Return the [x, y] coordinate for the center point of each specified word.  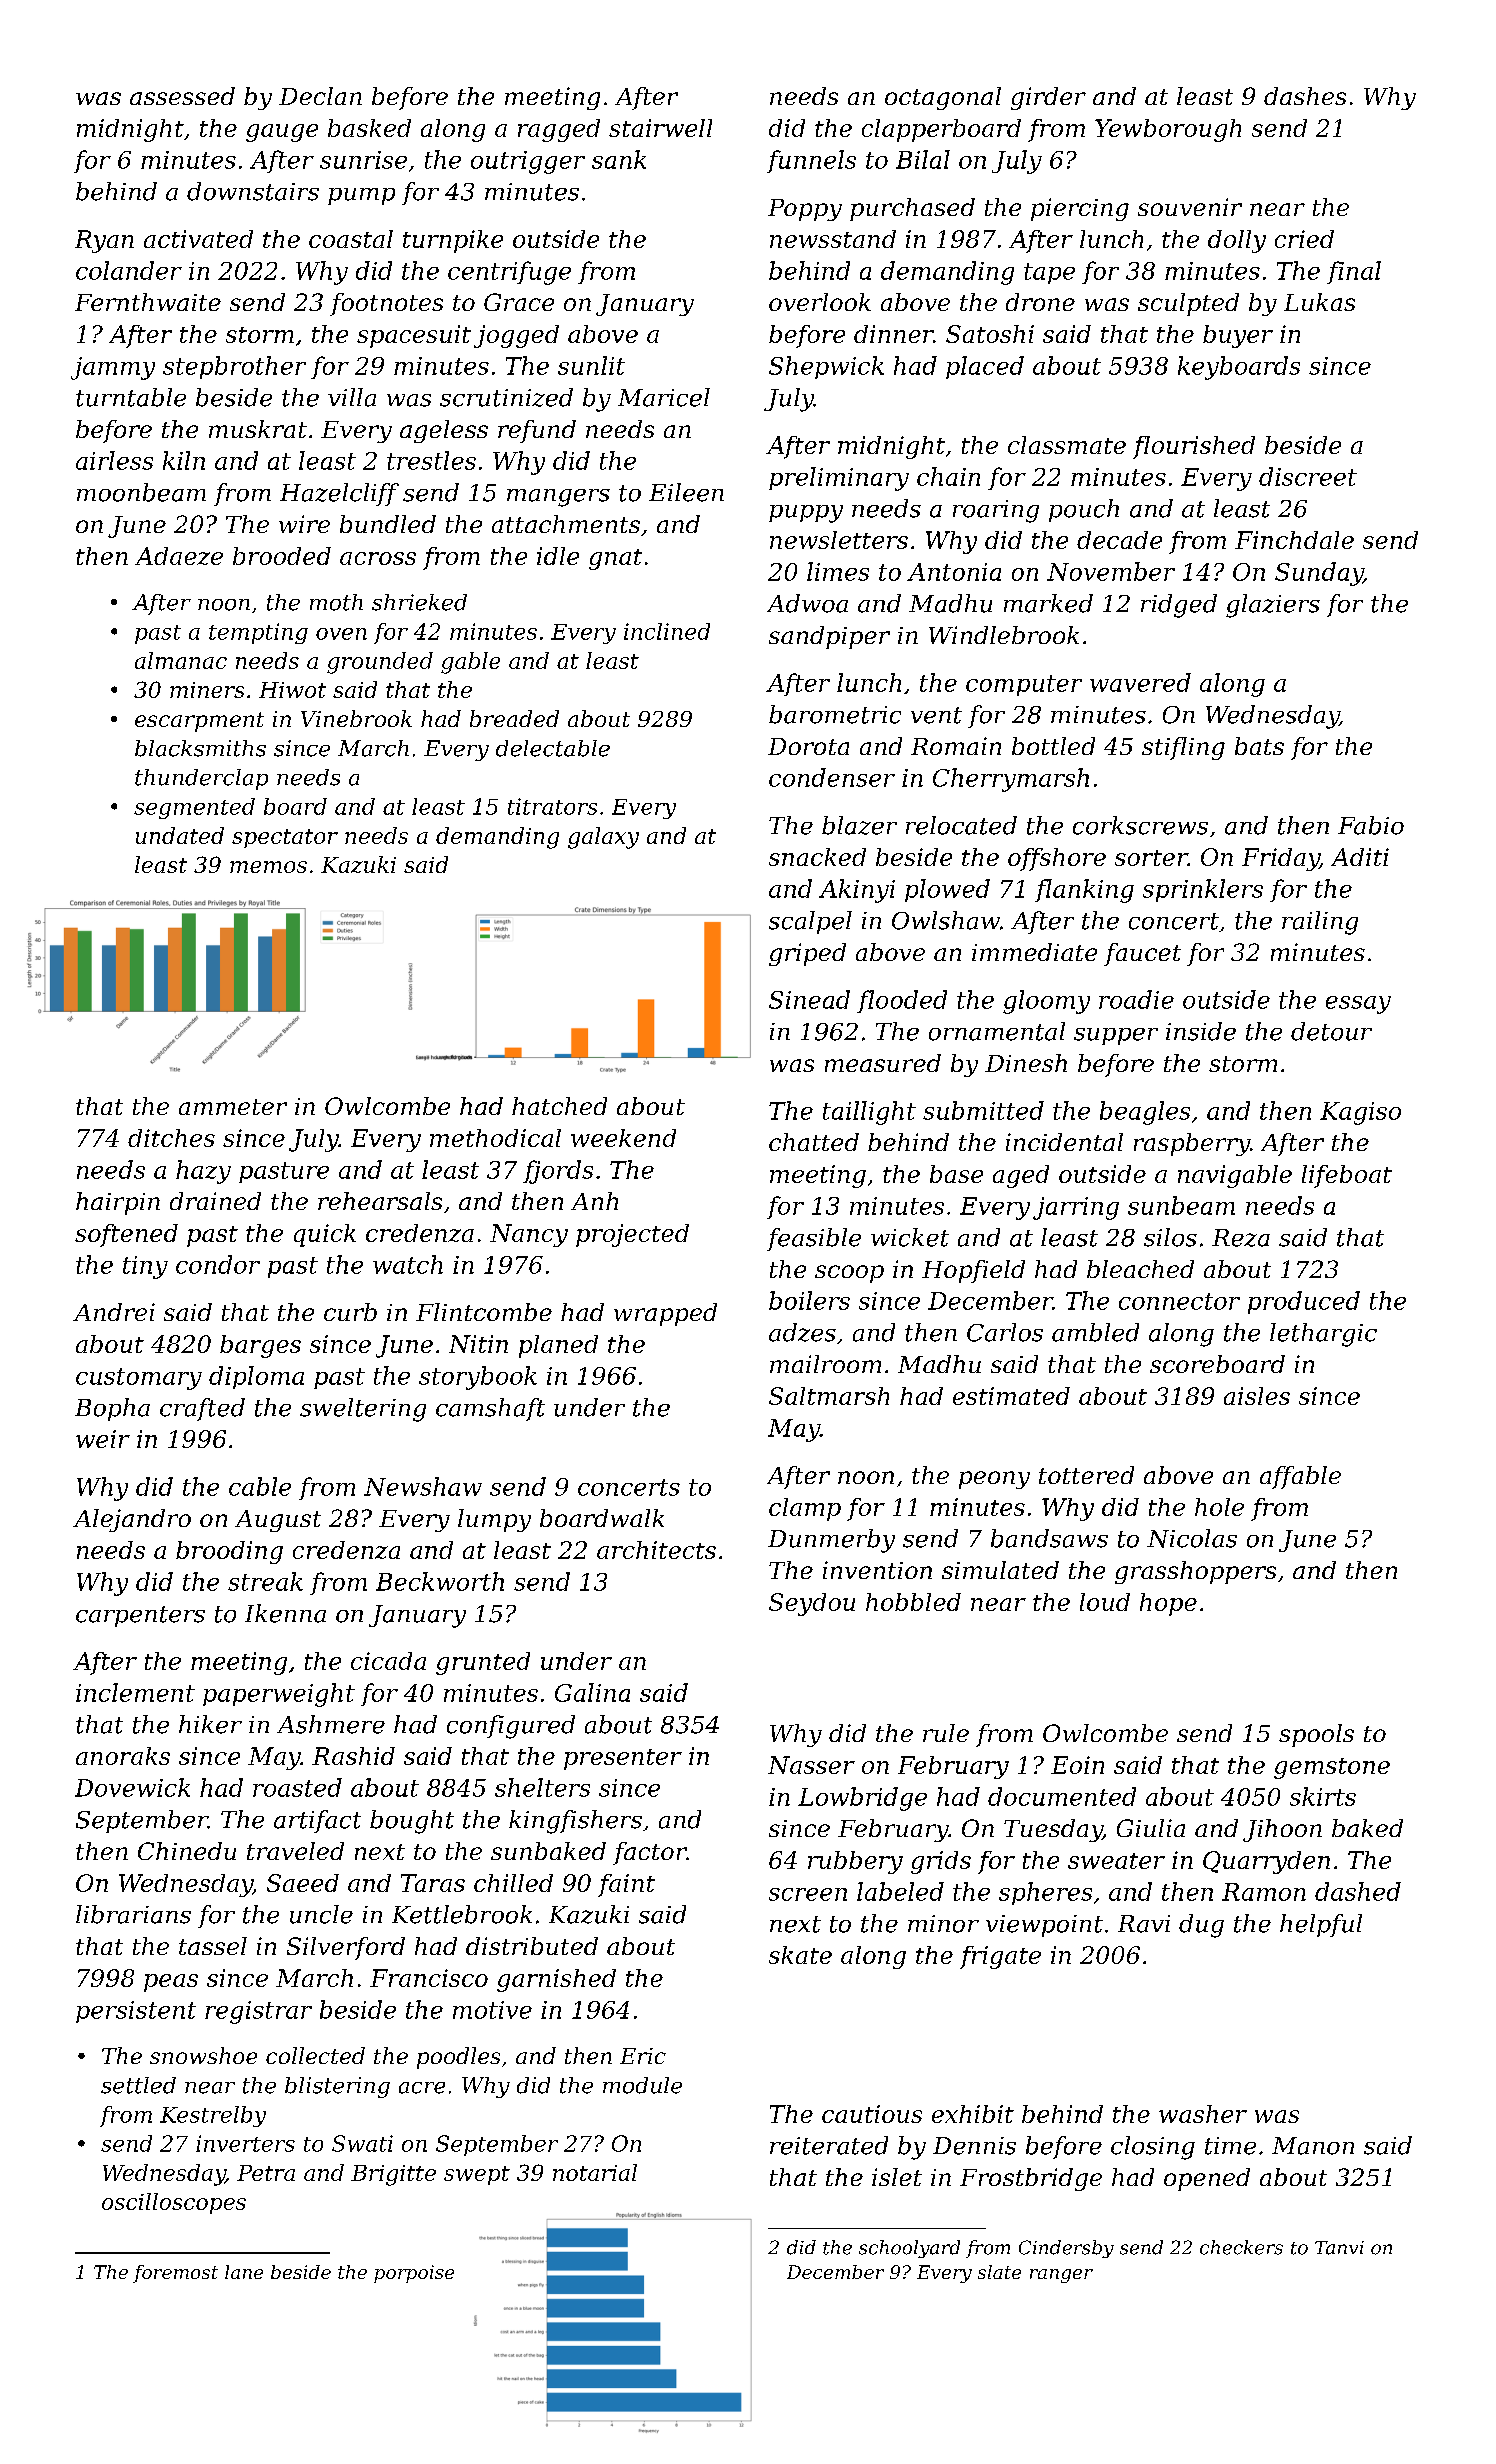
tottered [1086, 1475]
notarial [595, 2172]
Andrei [114, 1312]
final [1354, 272]
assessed [182, 96]
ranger [1061, 2276]
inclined [667, 631]
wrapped [665, 1314]
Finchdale [1294, 540]
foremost [175, 2274]
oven [341, 634]
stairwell [660, 128]
